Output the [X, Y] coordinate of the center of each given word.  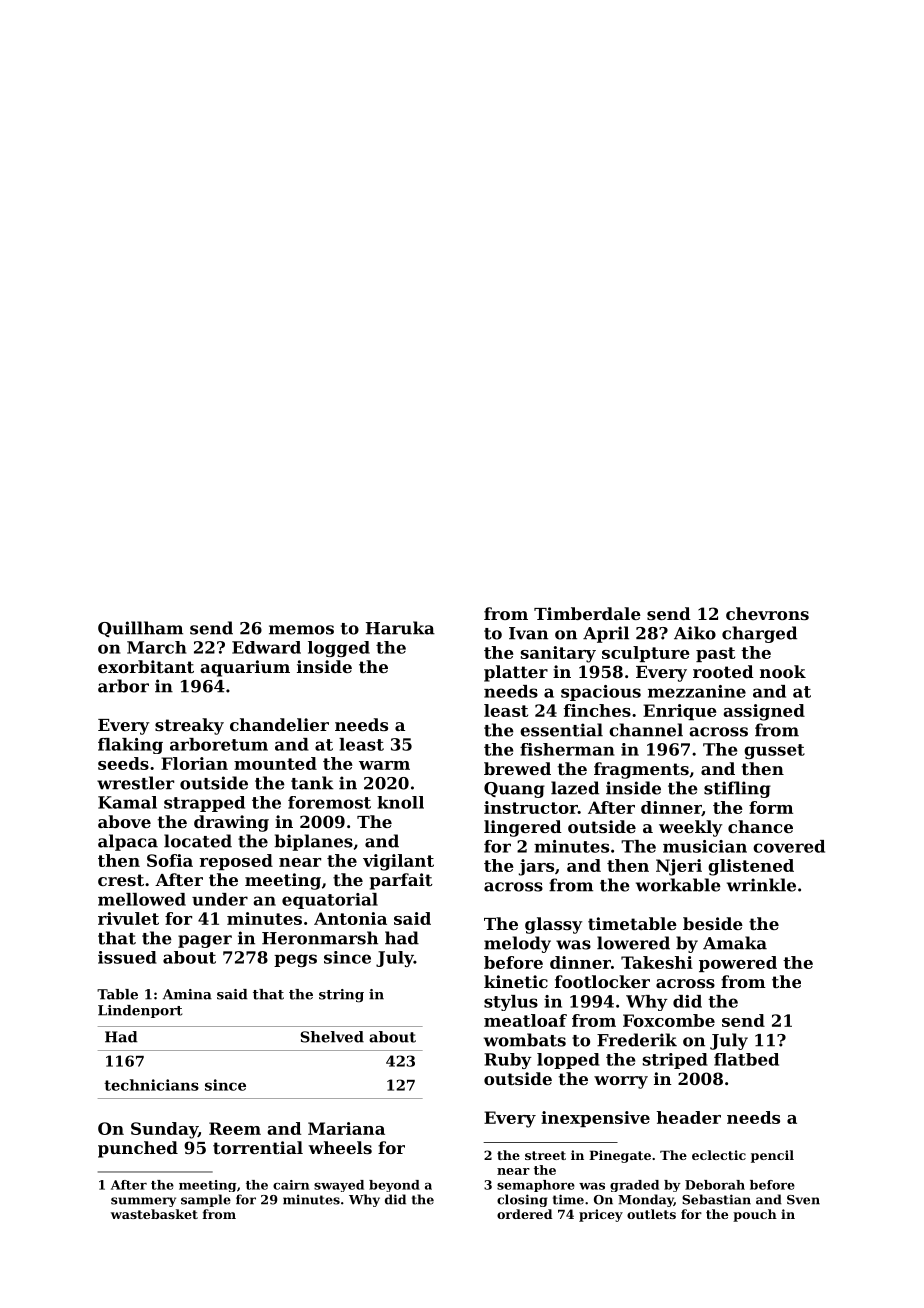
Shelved [332, 1037]
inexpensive [595, 1119]
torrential [258, 1147]
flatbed [746, 1059]
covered [789, 846]
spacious [601, 693]
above [124, 821]
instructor [531, 807]
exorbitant [146, 666]
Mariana [346, 1128]
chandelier [279, 724]
